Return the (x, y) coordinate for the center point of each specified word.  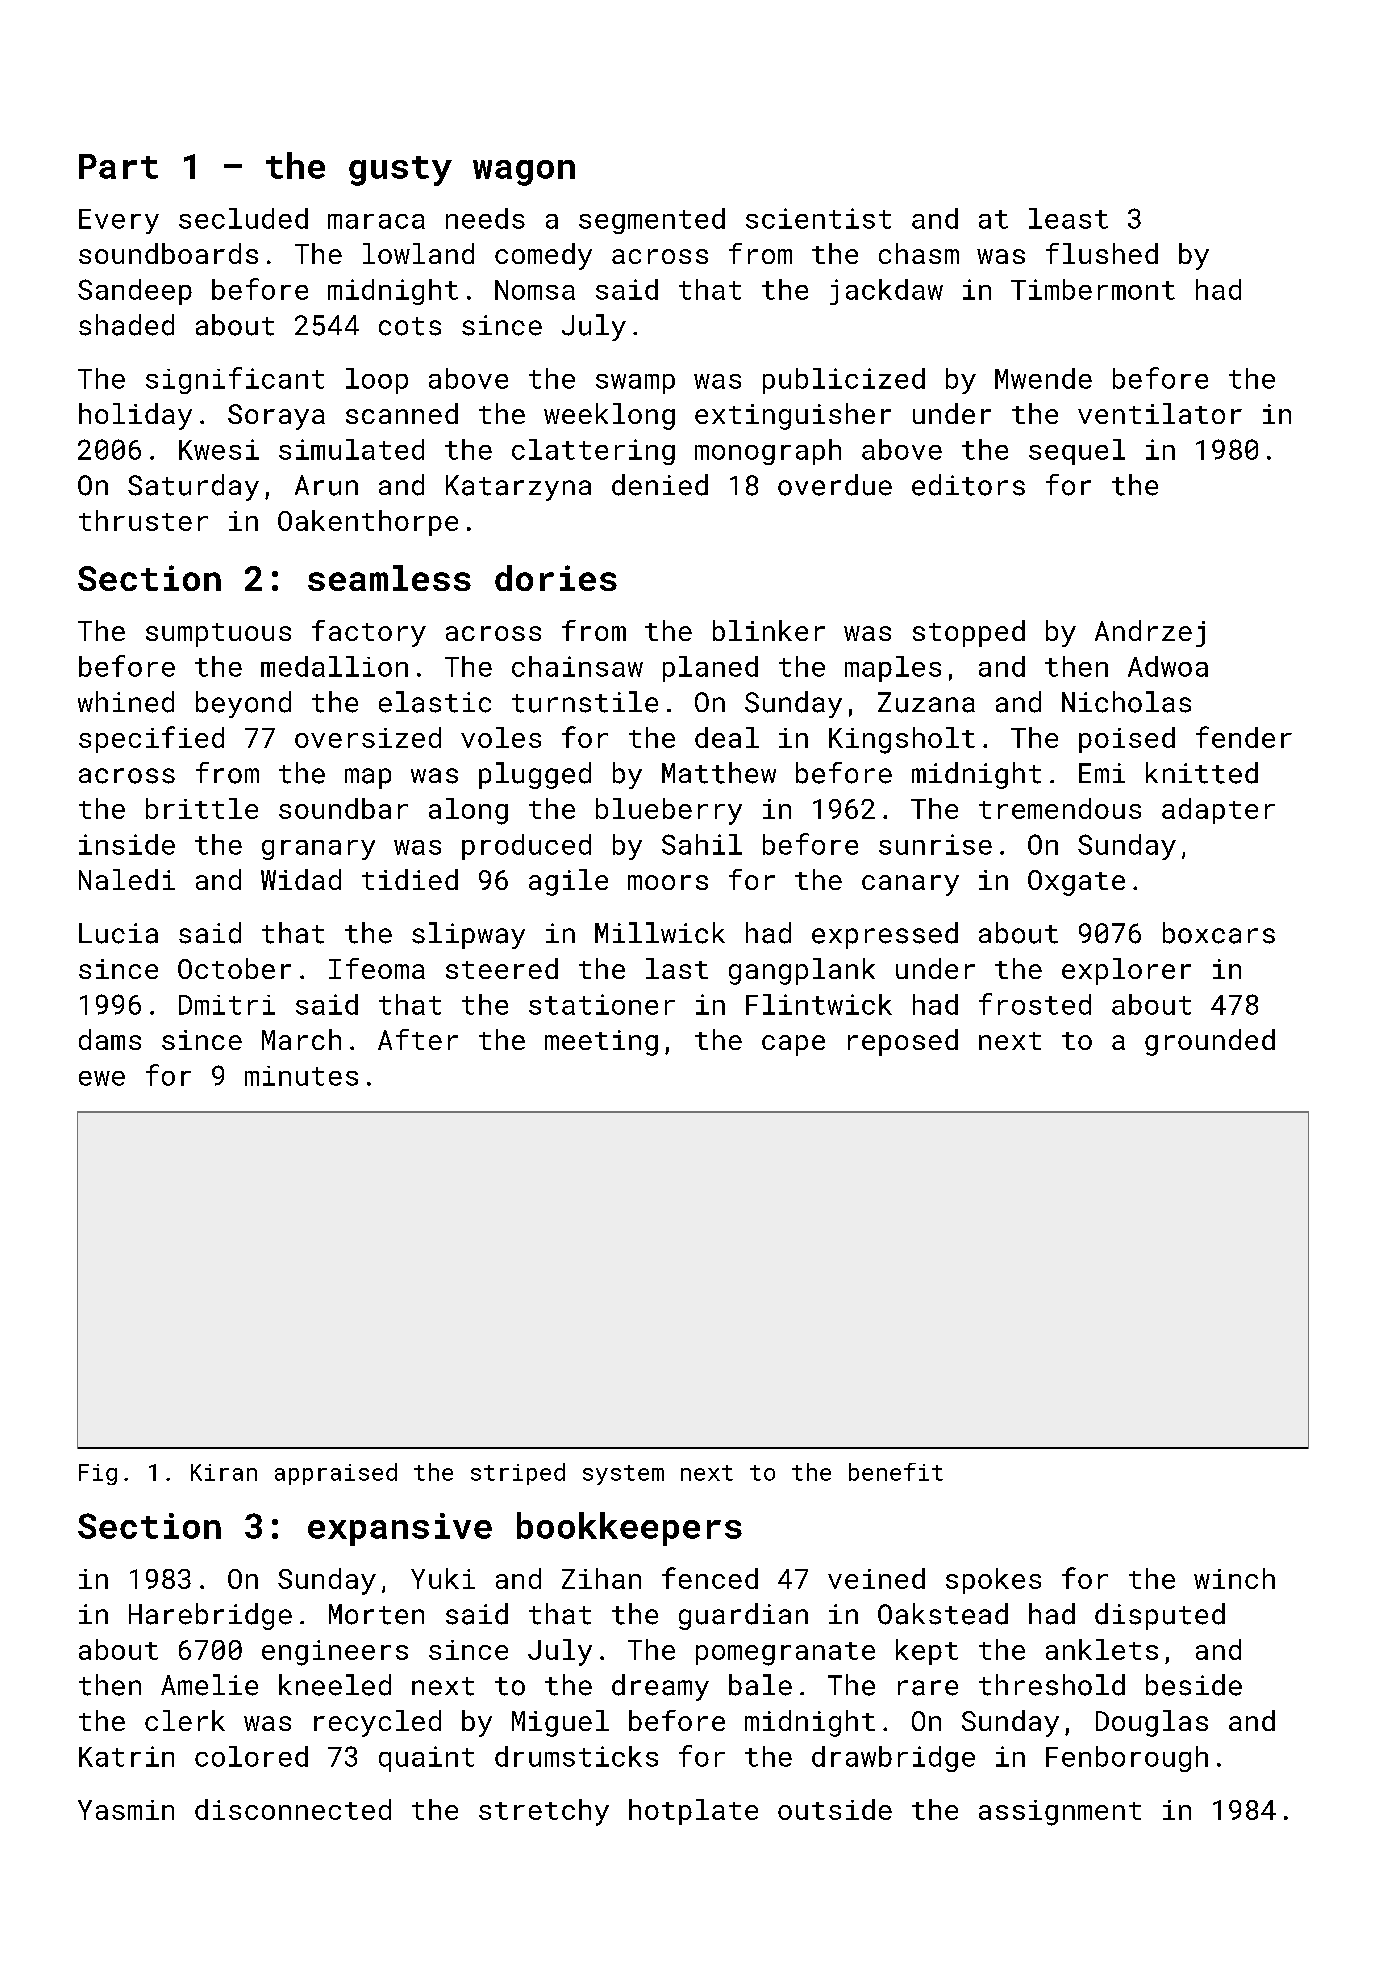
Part (118, 166)
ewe (102, 1078)
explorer (1126, 971)
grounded (1210, 1042)
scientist (818, 218)
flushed (1102, 253)
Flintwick (819, 1004)
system (623, 1475)
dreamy (660, 1687)
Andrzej (1150, 633)
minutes (301, 1076)
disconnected (293, 1809)
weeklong (609, 416)
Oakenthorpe (368, 523)
